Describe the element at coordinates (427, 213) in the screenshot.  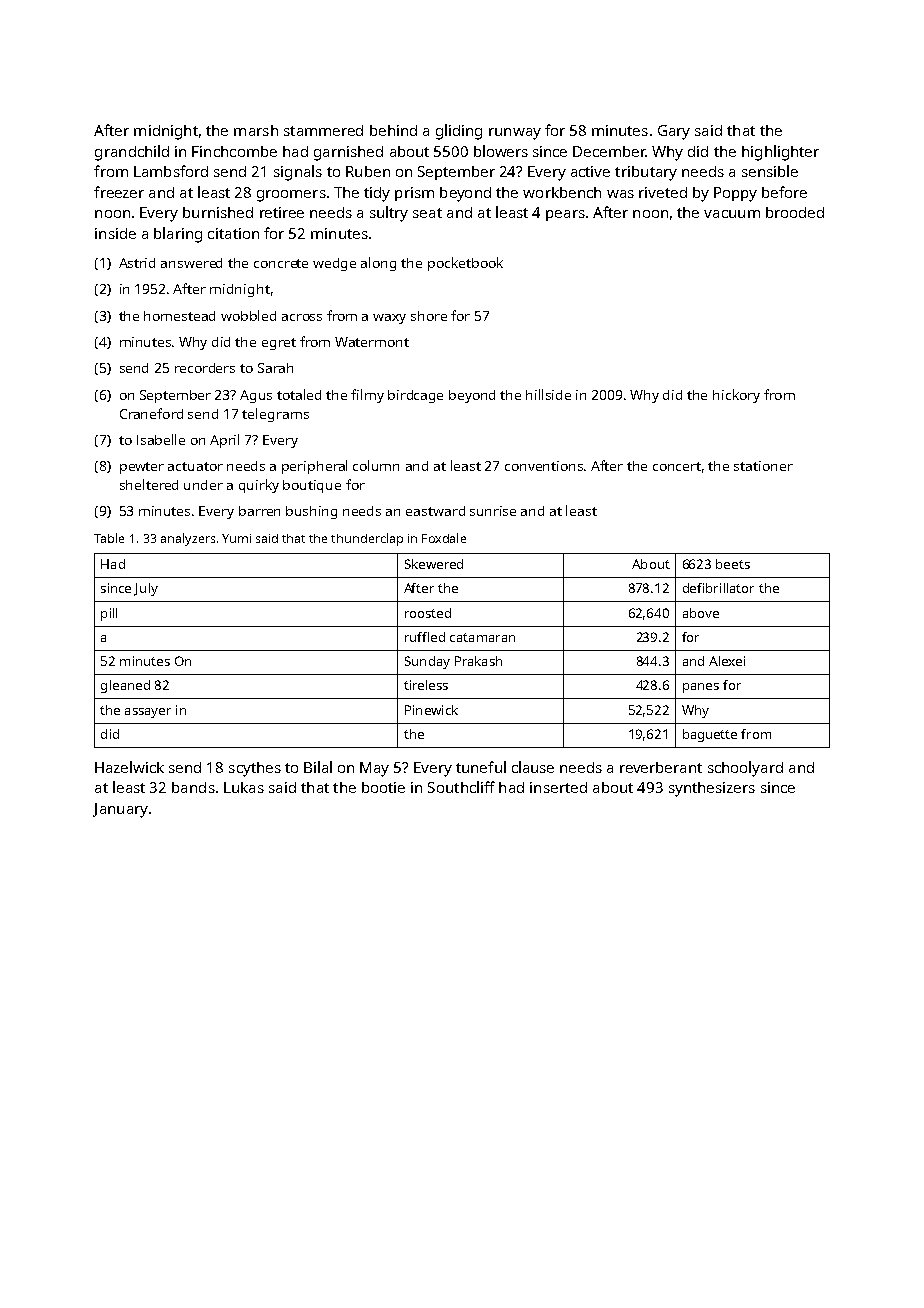
I see `seat` at that location.
